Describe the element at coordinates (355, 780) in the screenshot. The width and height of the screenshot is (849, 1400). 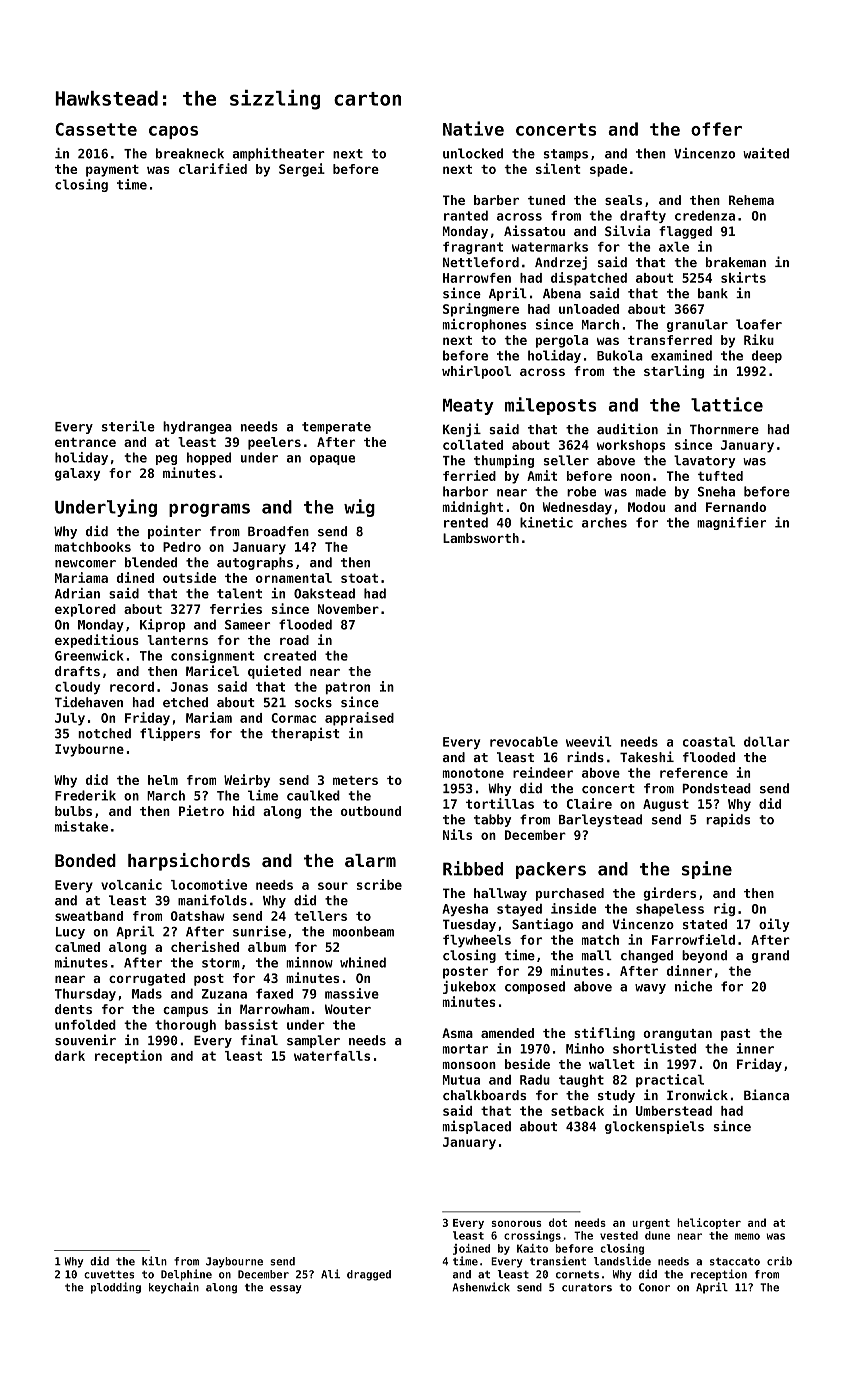
I see `meters` at that location.
